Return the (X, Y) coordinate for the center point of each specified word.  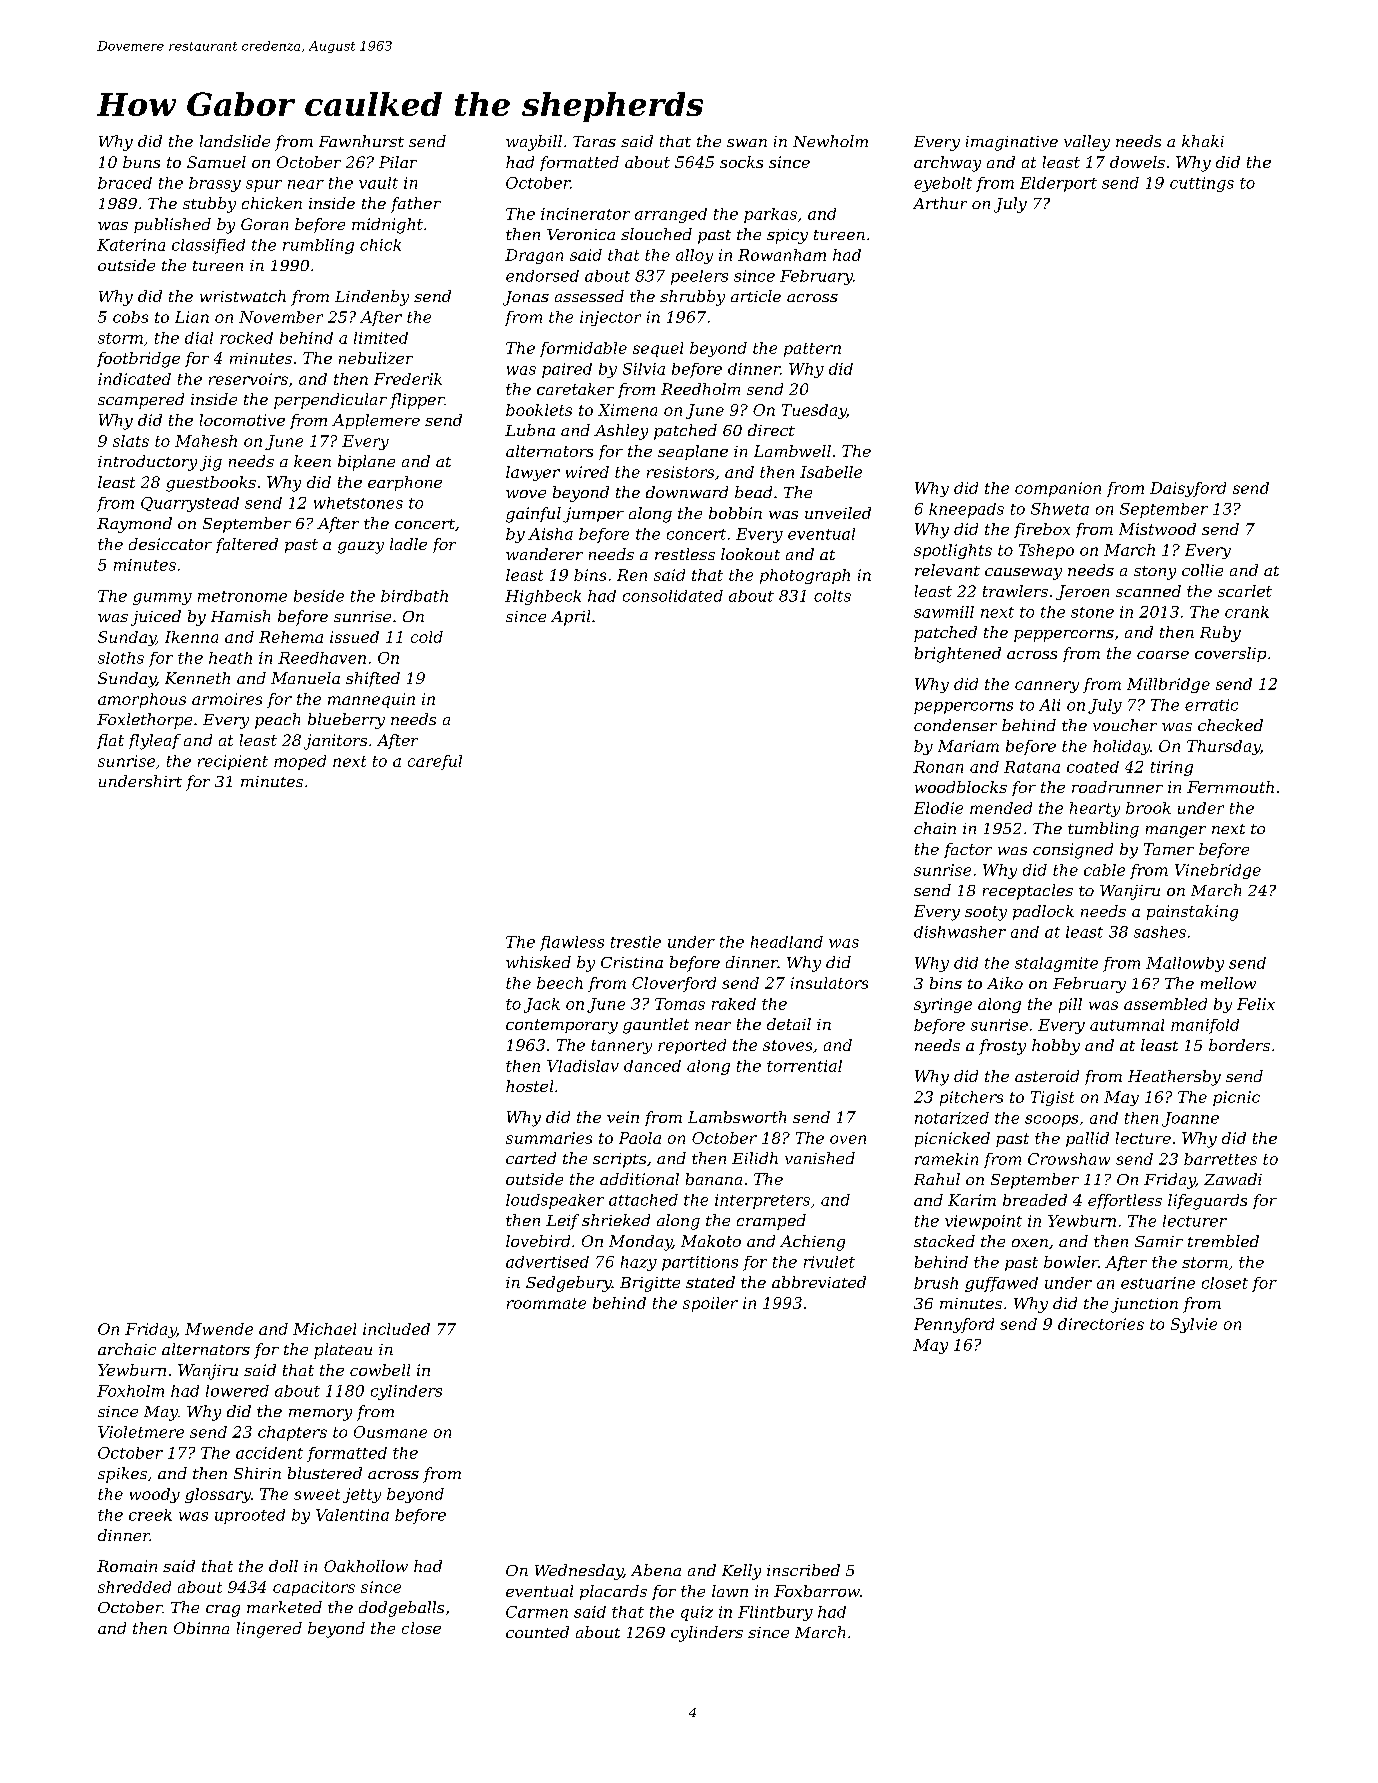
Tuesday (814, 411)
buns (141, 162)
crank (1247, 612)
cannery (1047, 687)
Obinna (201, 1628)
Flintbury (775, 1613)
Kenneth (197, 678)
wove (526, 494)
